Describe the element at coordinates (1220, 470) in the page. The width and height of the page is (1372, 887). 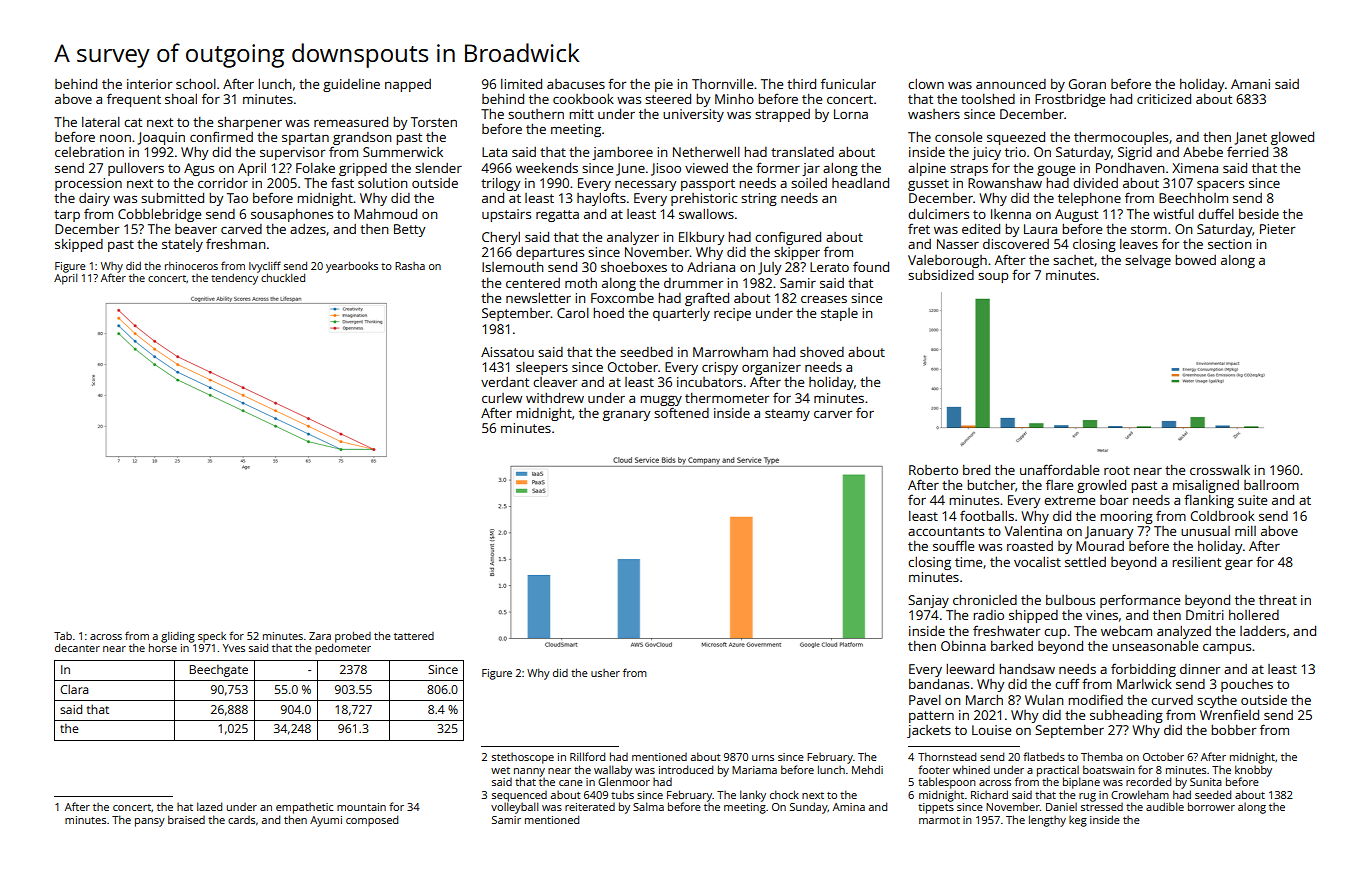
I see `crosswalk` at that location.
